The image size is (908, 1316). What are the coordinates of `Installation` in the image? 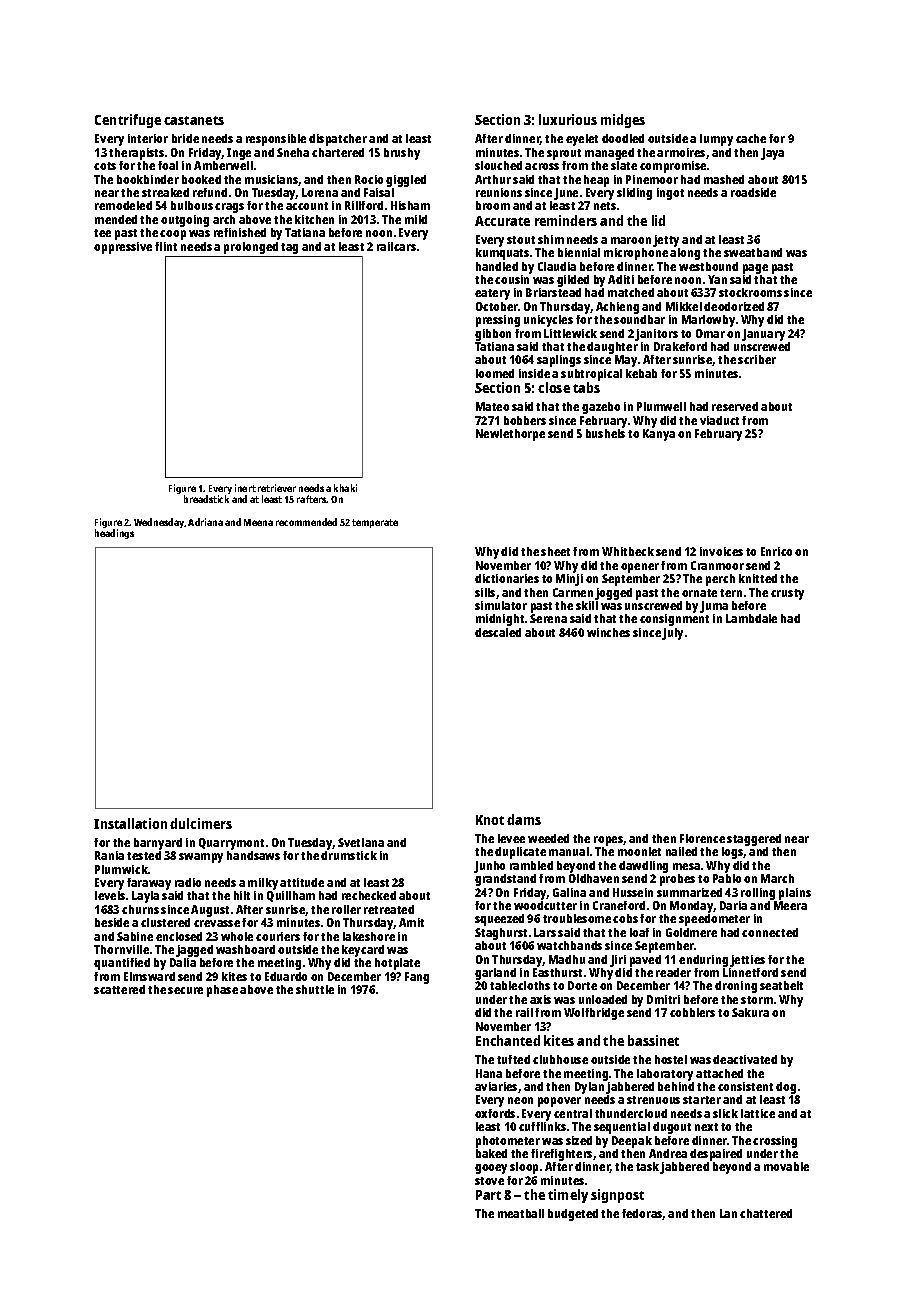 It's located at (130, 823).
